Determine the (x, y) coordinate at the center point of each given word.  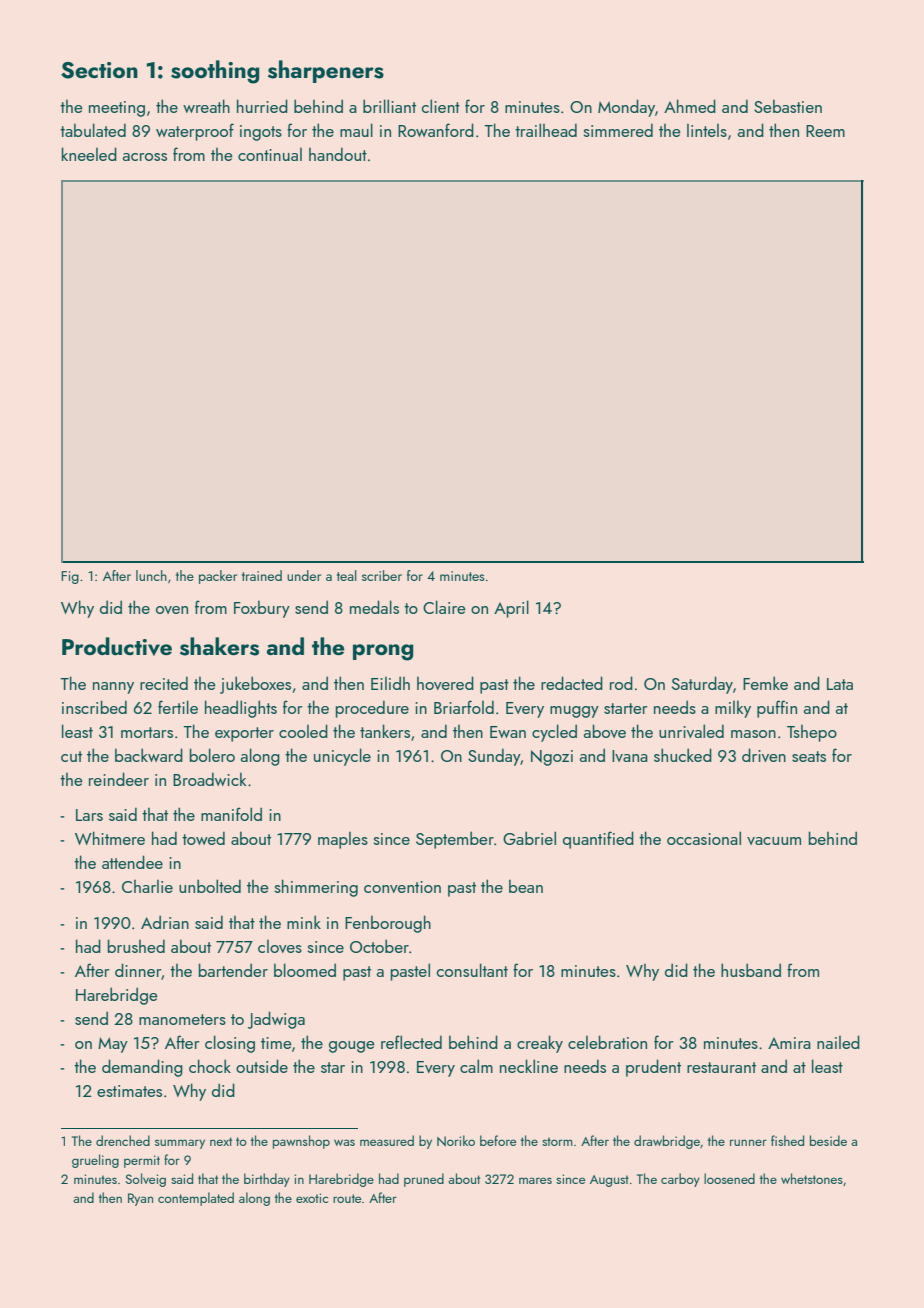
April (511, 609)
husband (751, 970)
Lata (840, 684)
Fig (70, 577)
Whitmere (110, 838)
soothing (215, 72)
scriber (382, 575)
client (441, 106)
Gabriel (529, 838)
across (145, 157)
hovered (445, 683)
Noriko (456, 1141)
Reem (825, 131)
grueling (95, 1161)
